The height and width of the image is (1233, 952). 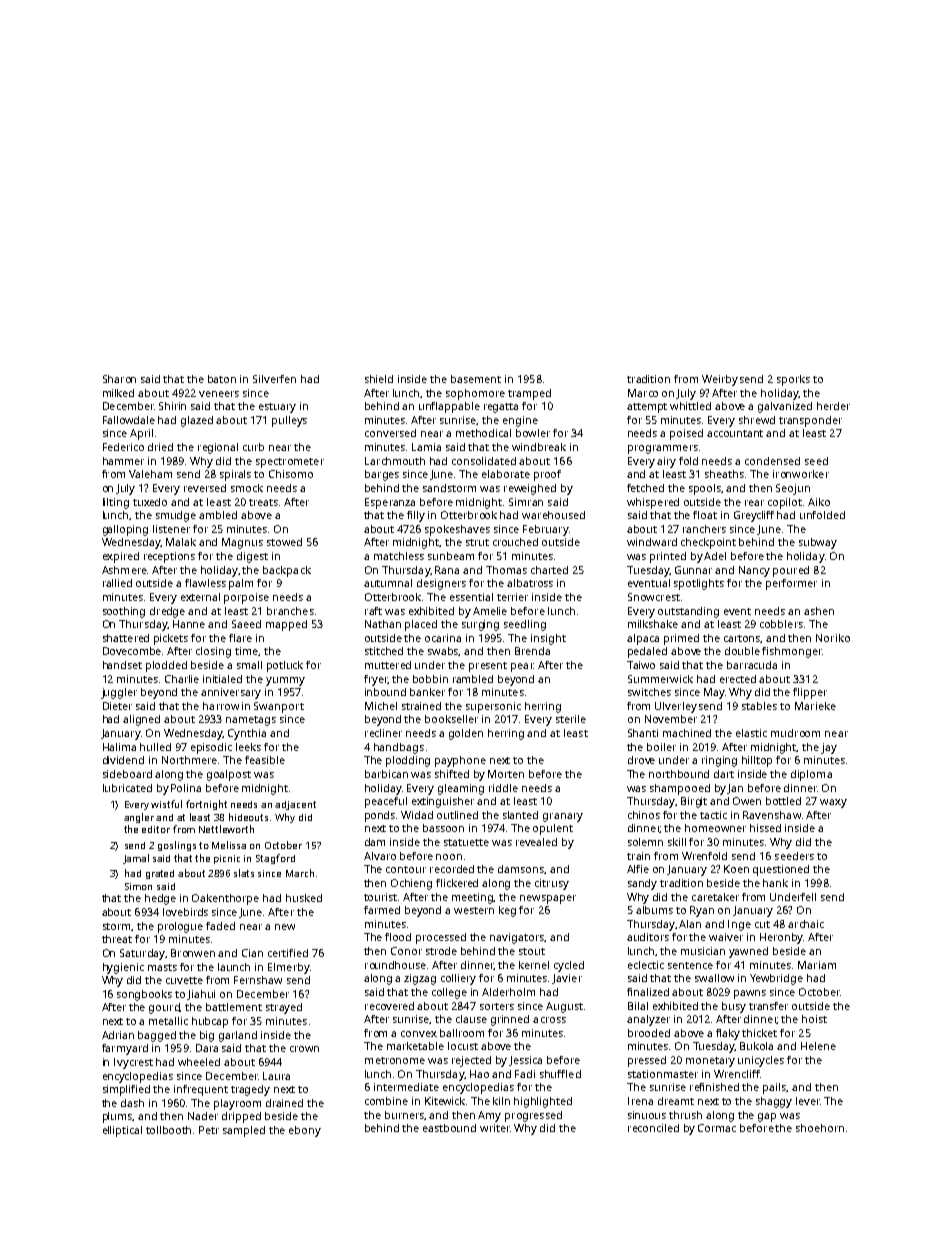 What do you see at coordinates (833, 406) in the image?
I see `herder` at bounding box center [833, 406].
